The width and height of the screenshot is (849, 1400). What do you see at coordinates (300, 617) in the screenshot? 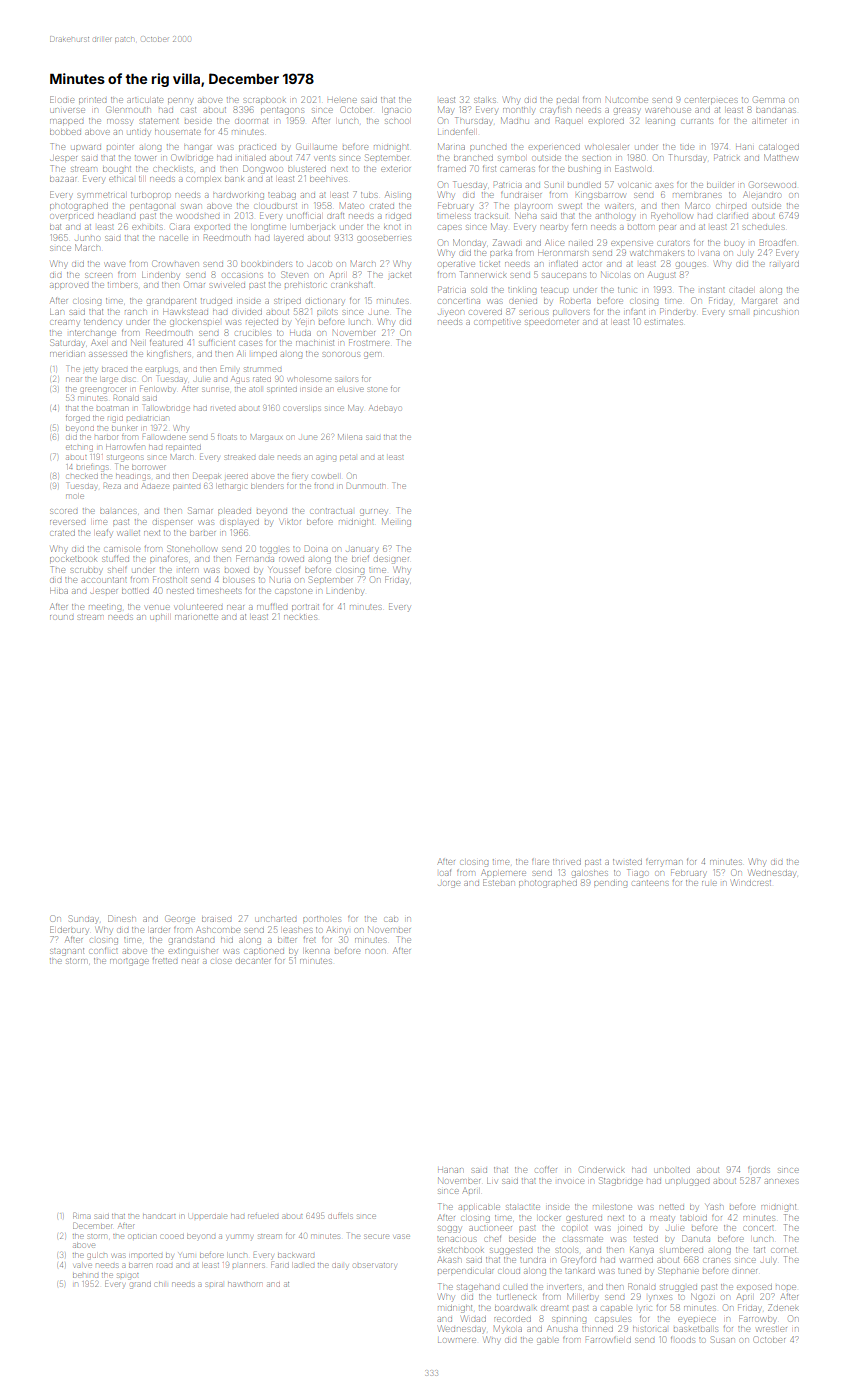
I see `neckties` at bounding box center [300, 617].
